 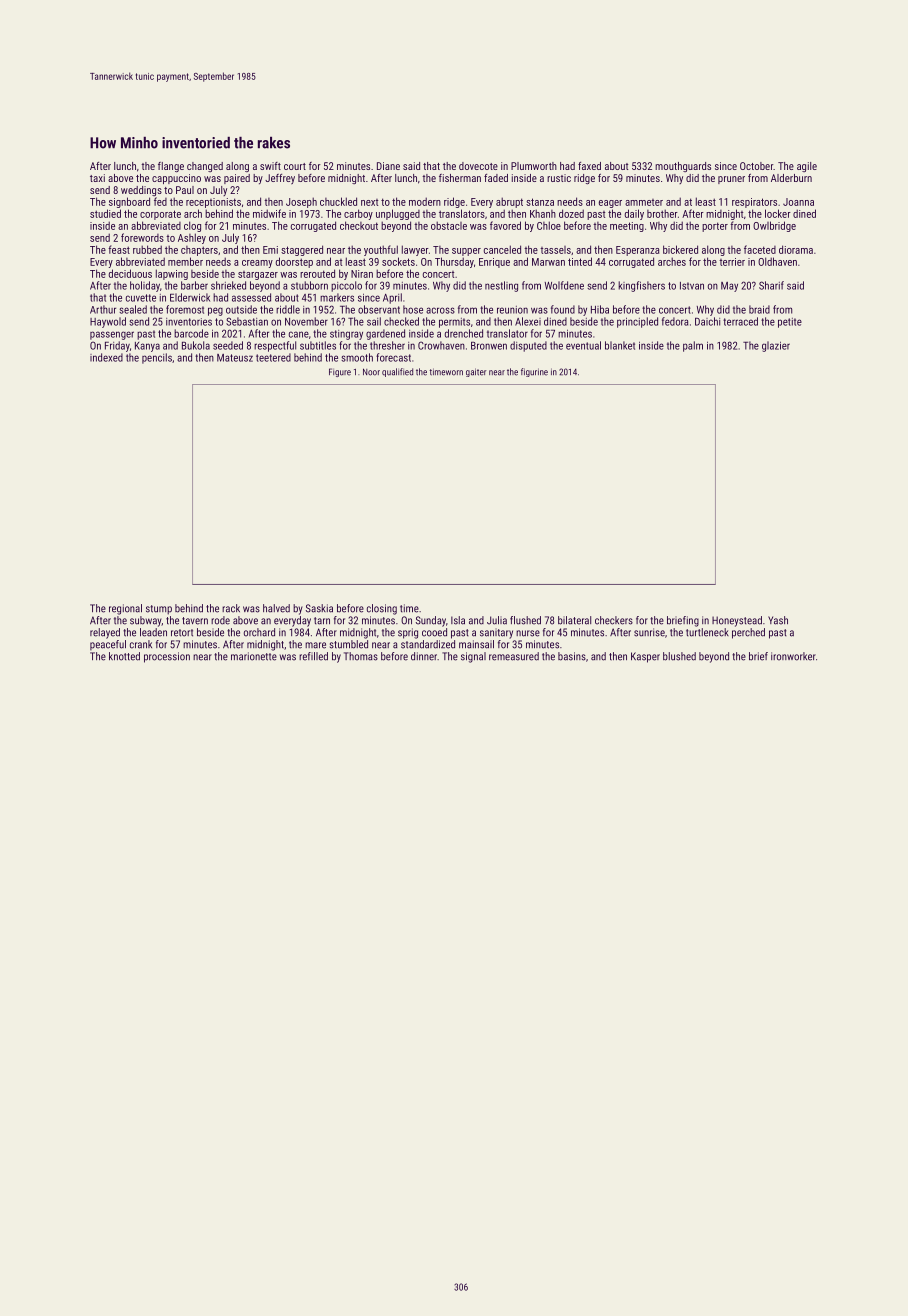 I want to click on Thomas, so click(x=361, y=656).
